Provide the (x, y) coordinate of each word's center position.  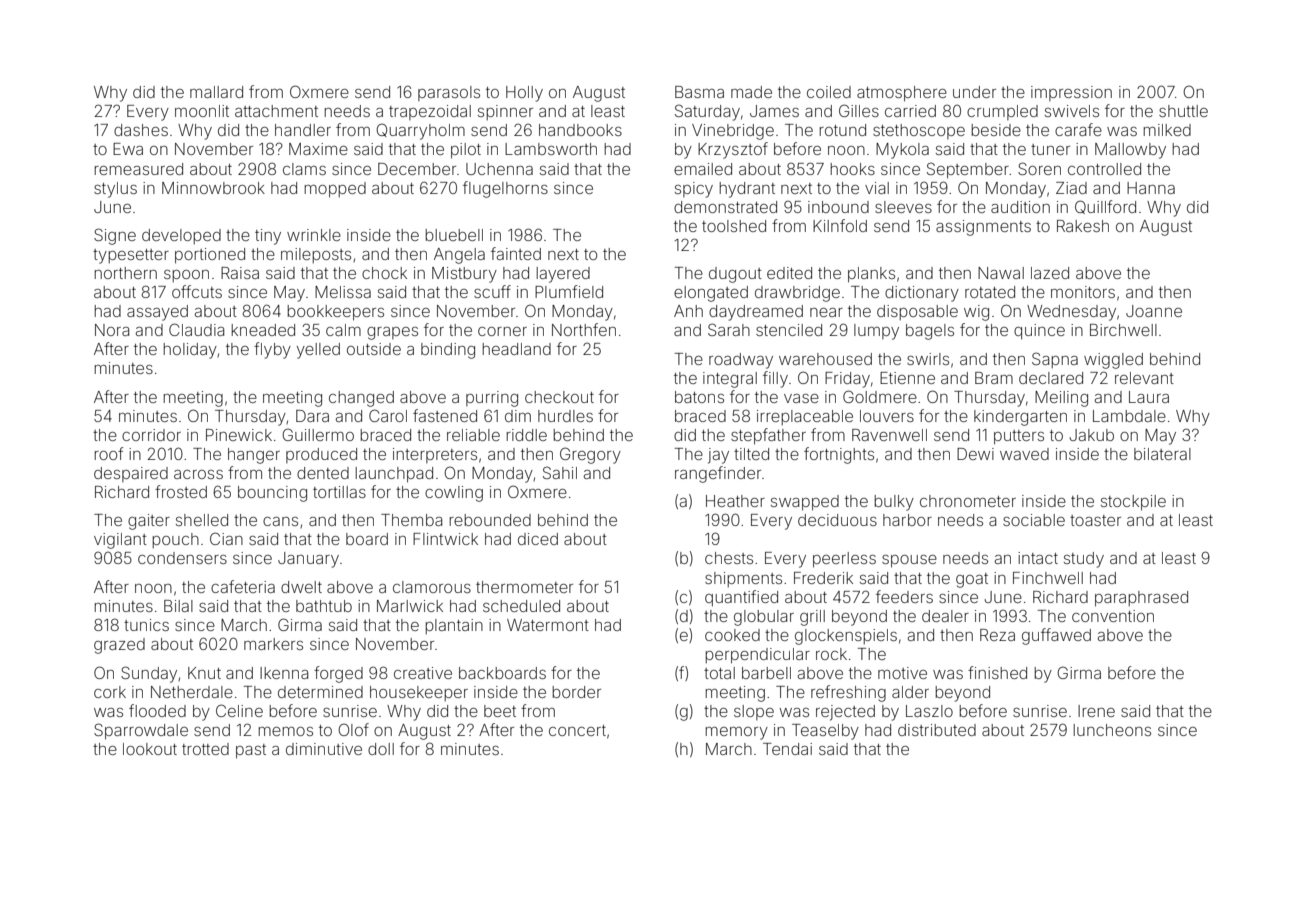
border (576, 692)
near (826, 312)
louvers (887, 416)
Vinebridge (733, 132)
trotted (205, 749)
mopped (335, 190)
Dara (312, 416)
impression (1071, 93)
